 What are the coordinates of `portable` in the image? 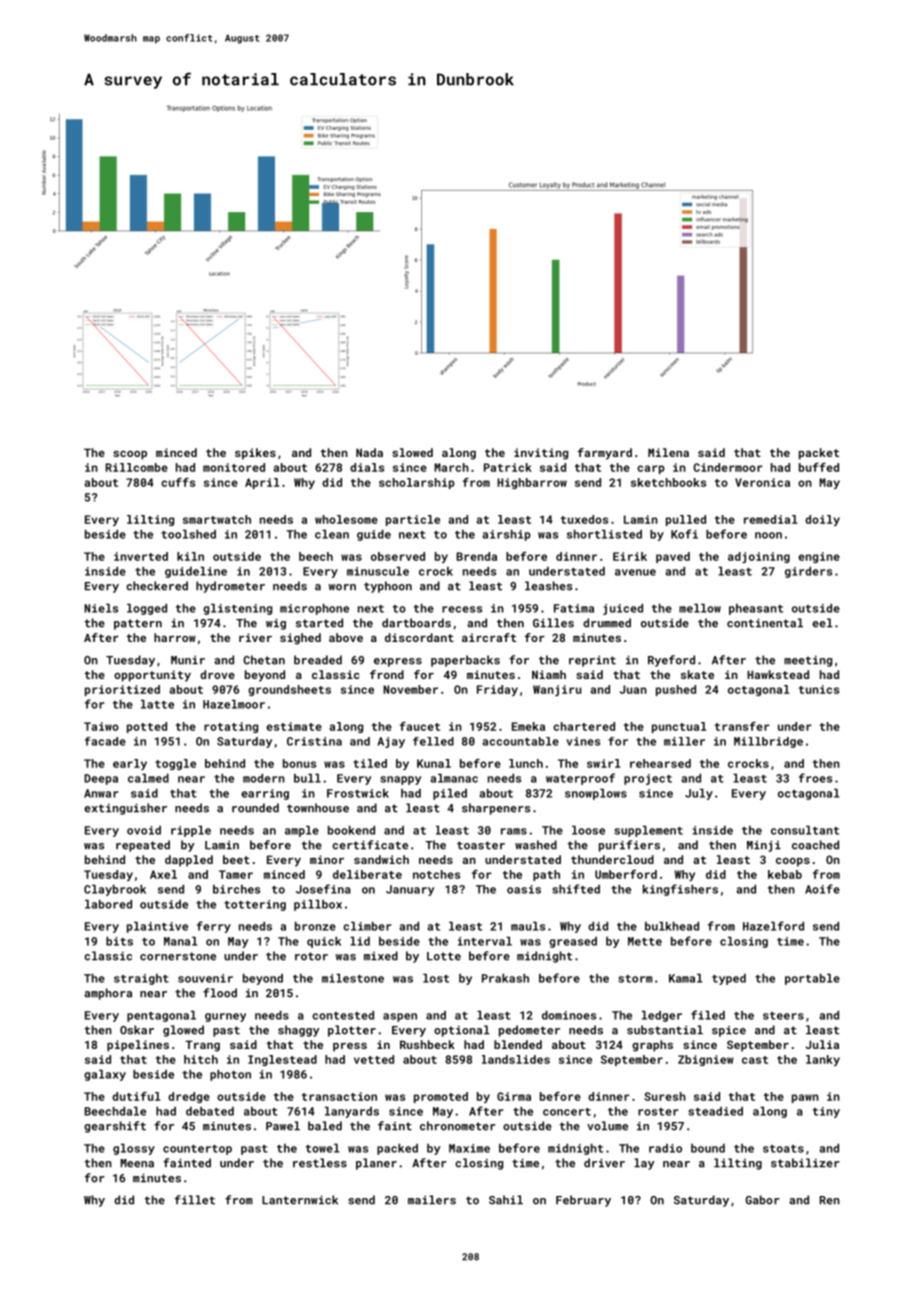 It's located at (812, 979).
